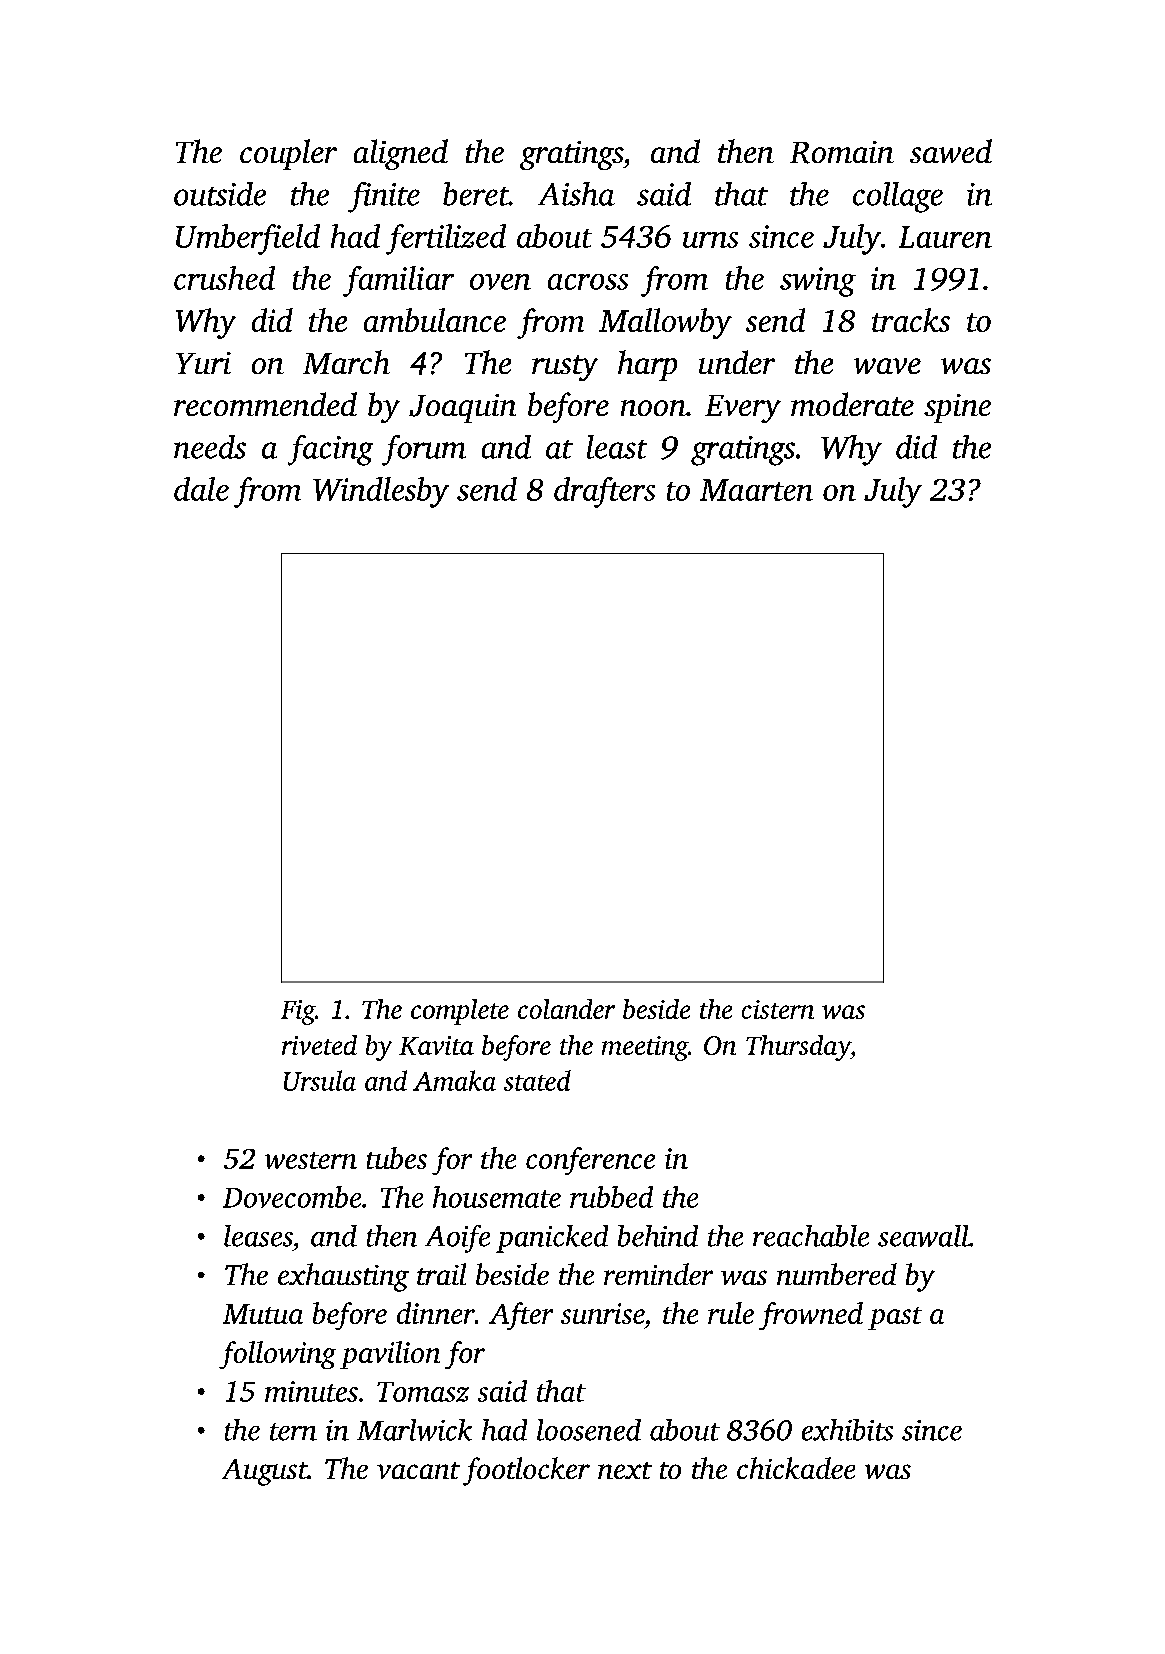 This screenshot has width=1165, height=1654. Describe the element at coordinates (566, 1009) in the screenshot. I see `colander` at that location.
